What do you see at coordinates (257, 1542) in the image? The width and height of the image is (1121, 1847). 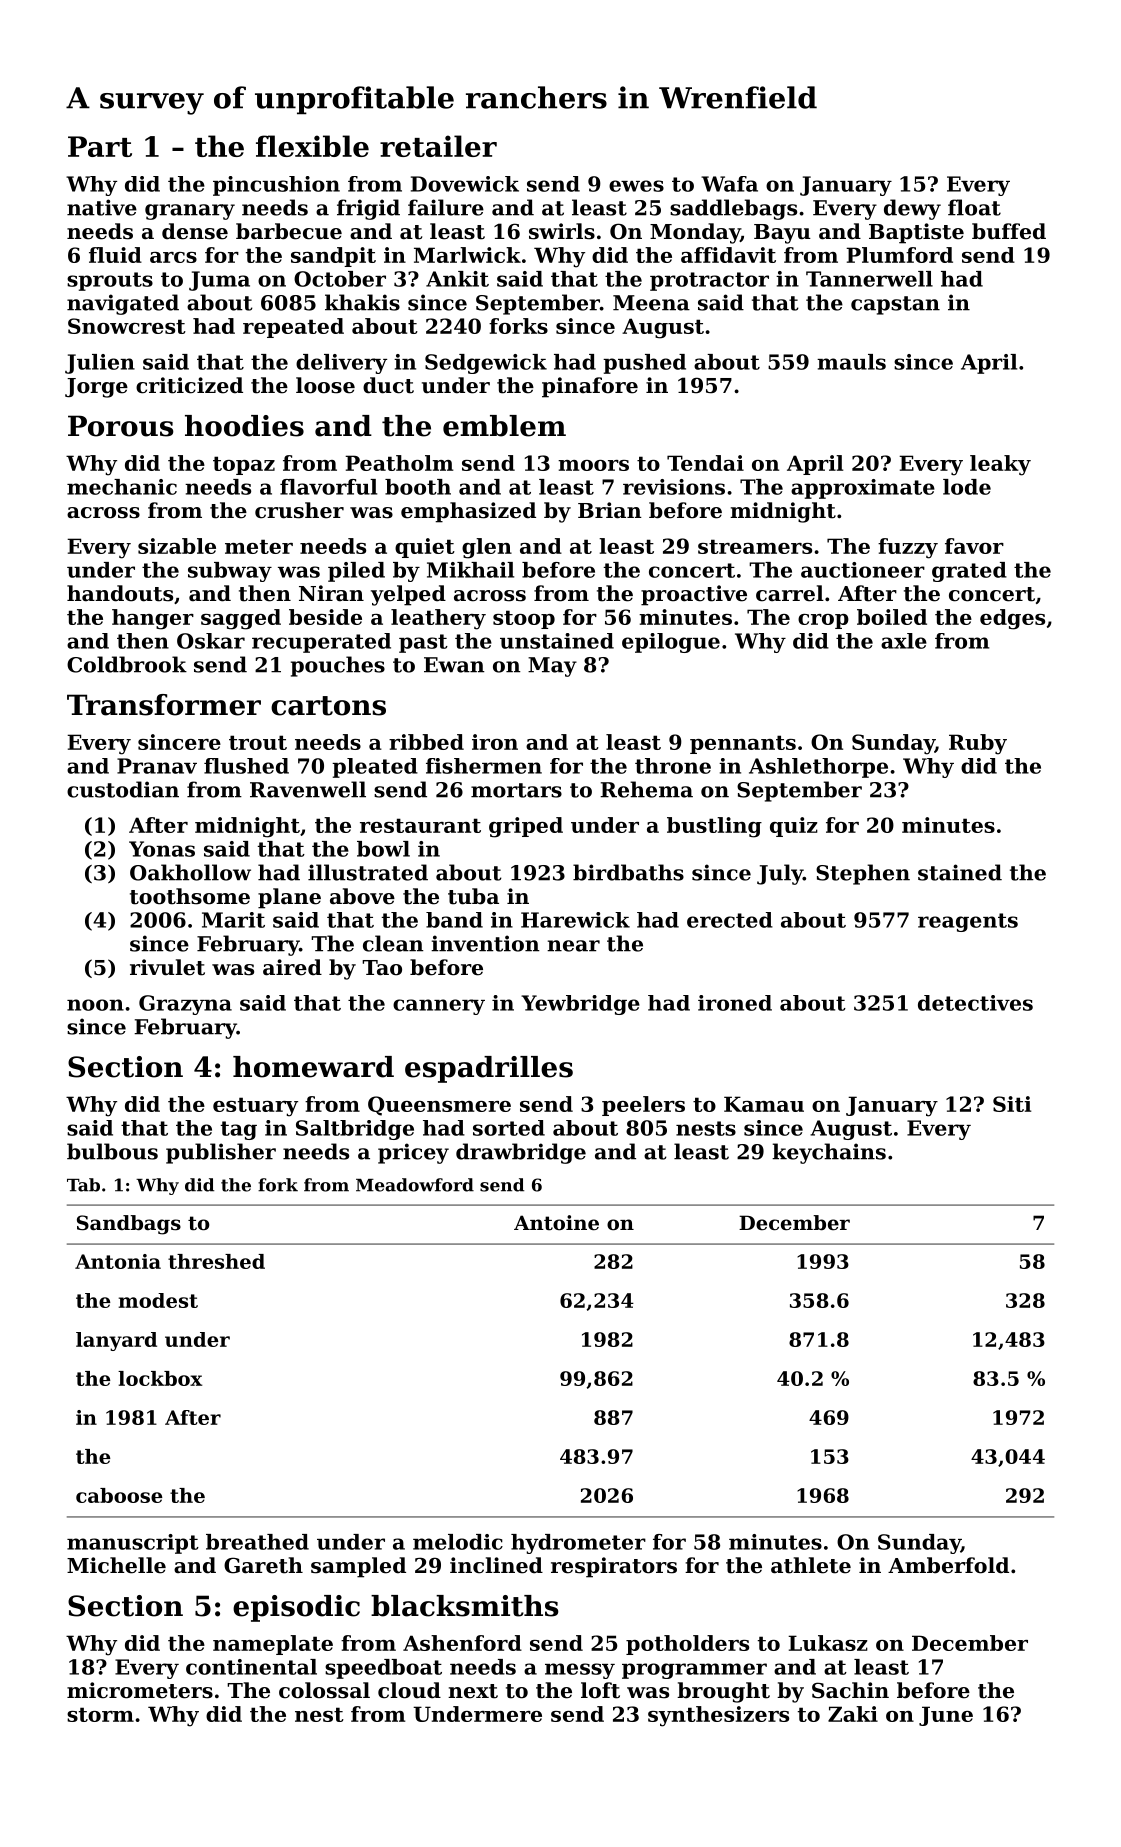 I see `breathed` at bounding box center [257, 1542].
